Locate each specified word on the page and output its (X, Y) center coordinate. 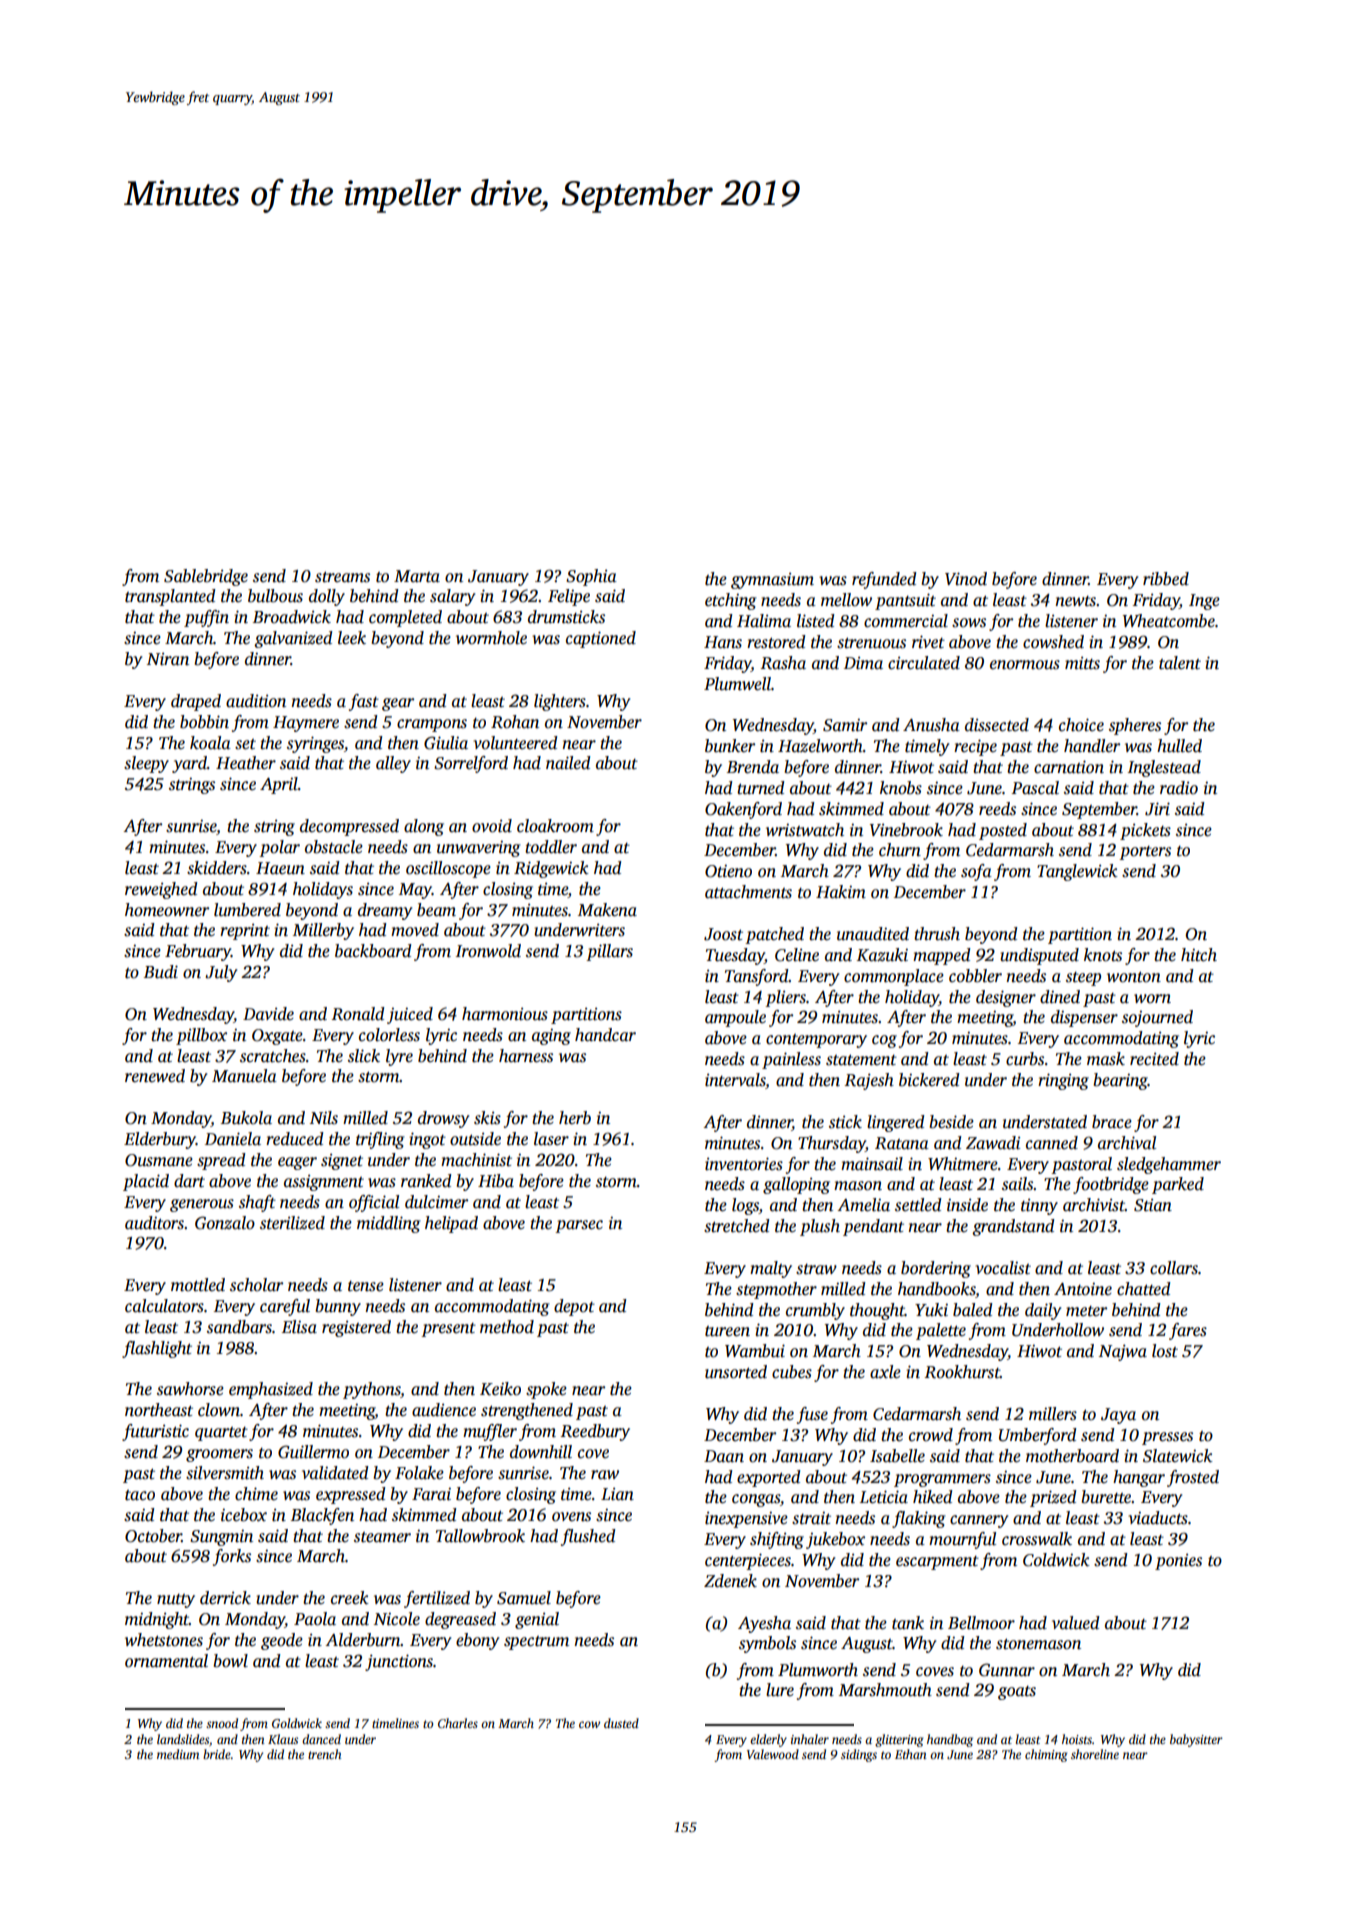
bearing (1120, 1081)
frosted (1193, 1478)
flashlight (157, 1349)
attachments (748, 892)
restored (776, 642)
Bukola (246, 1118)
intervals (735, 1080)
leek (352, 638)
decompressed (349, 827)
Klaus (283, 1739)
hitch (1199, 955)
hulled (1179, 746)
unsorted (736, 1372)
